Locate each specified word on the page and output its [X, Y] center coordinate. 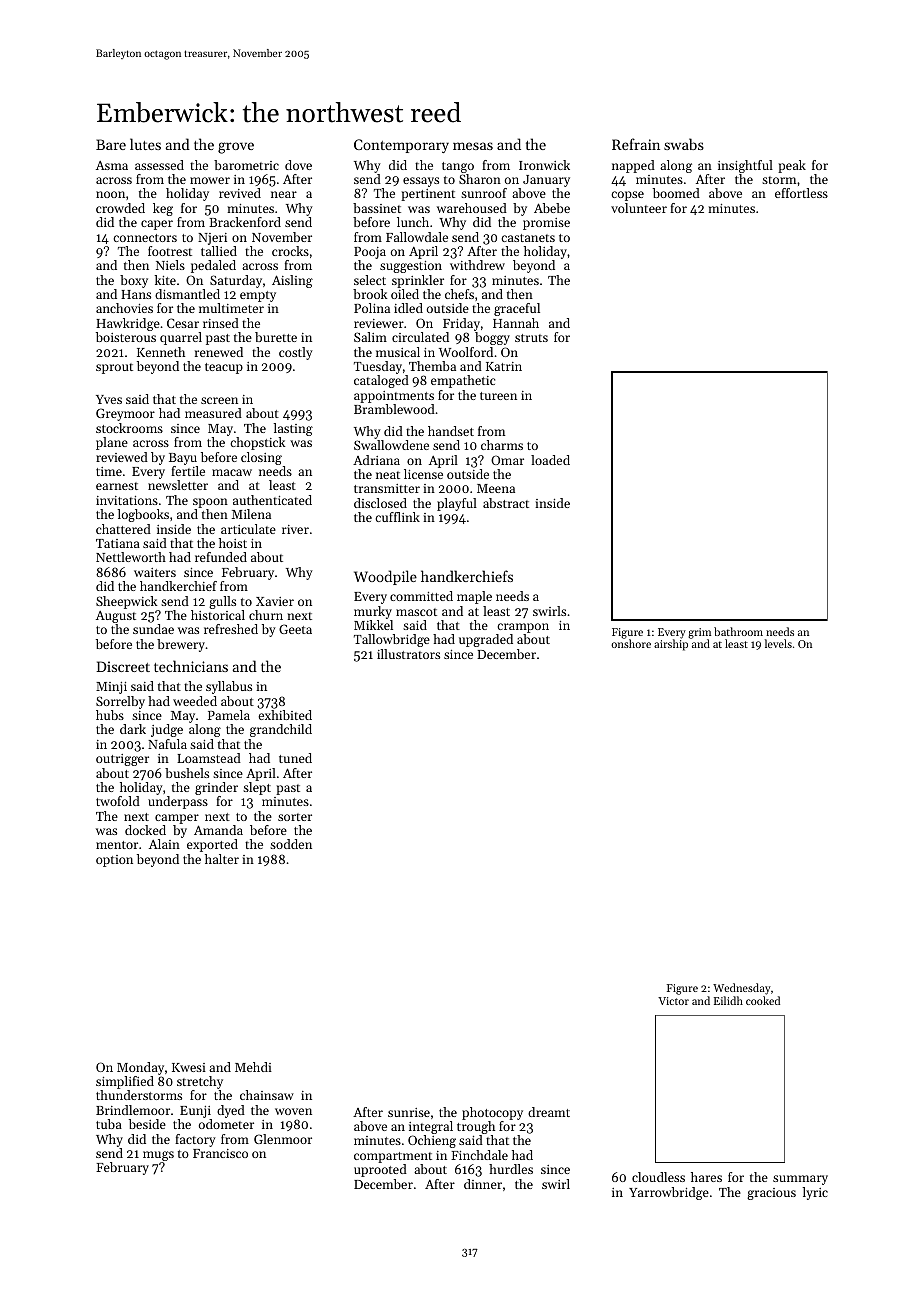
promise [546, 224]
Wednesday [742, 989]
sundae [153, 629]
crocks [290, 251]
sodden [291, 844]
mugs [158, 1156]
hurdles [511, 1169]
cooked [763, 1000]
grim [699, 634]
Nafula [167, 744]
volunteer [639, 208]
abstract [506, 503]
